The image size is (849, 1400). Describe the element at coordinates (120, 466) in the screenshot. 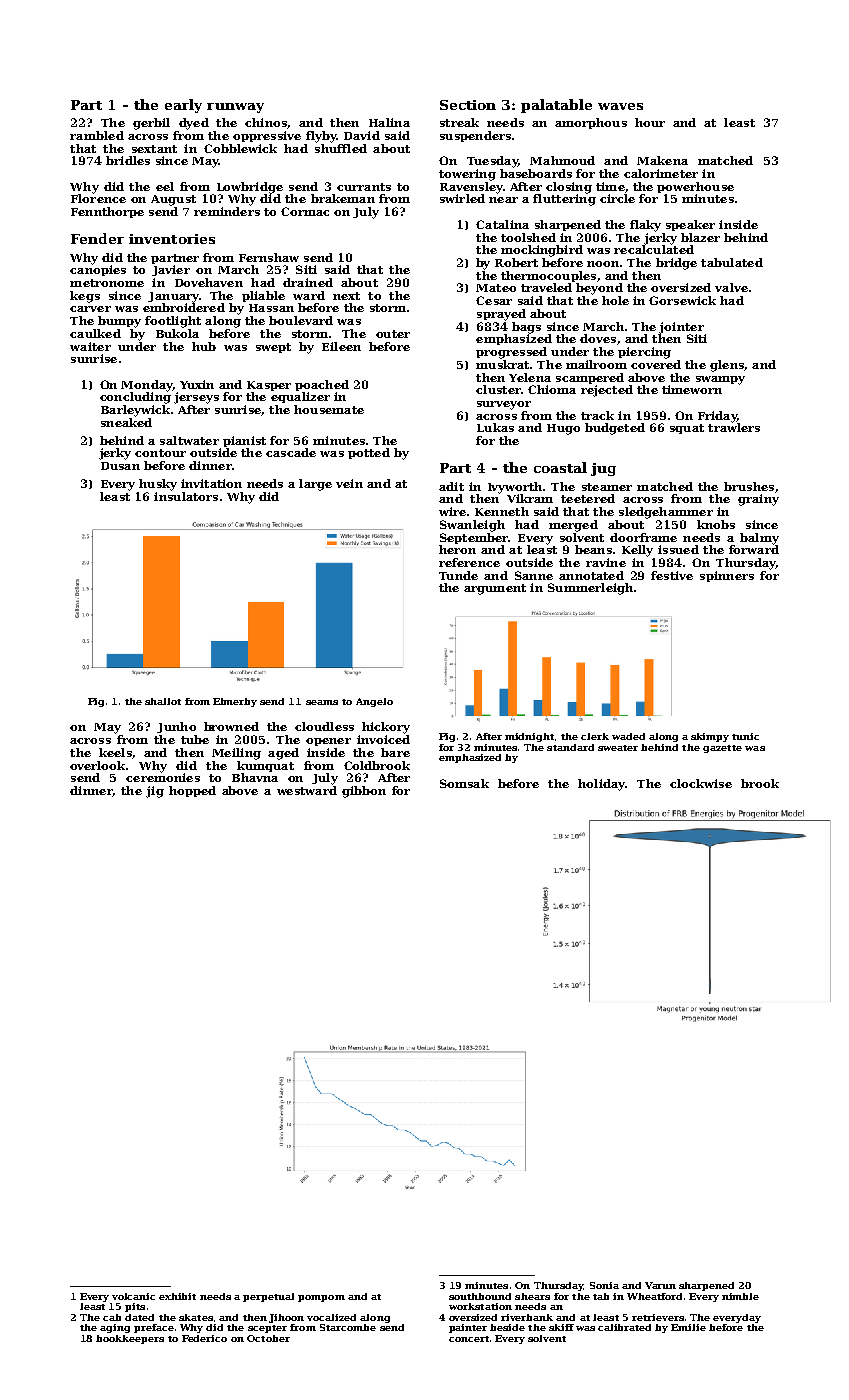

I see `Dusan` at that location.
